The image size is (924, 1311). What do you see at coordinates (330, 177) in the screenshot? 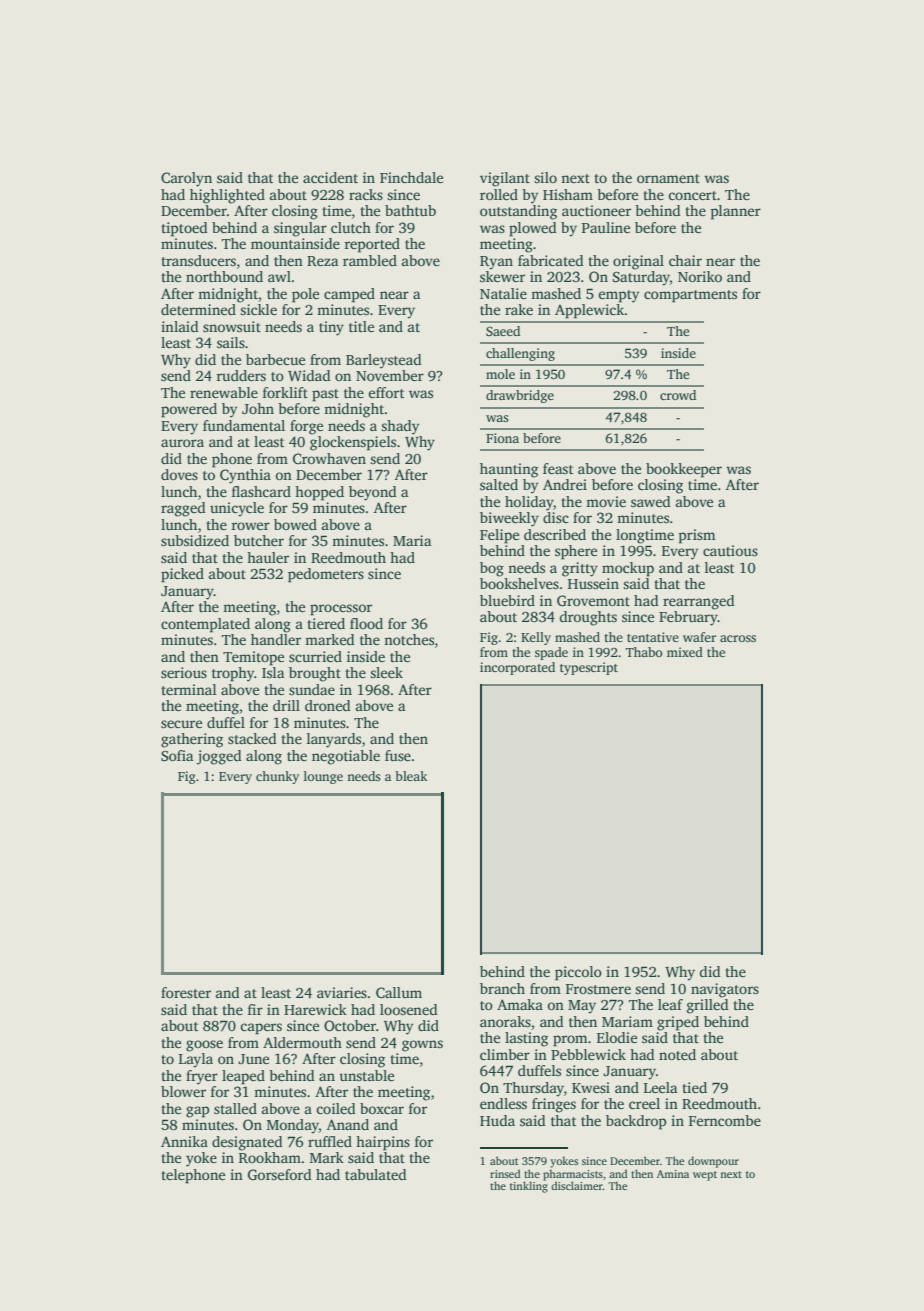
I see `accident` at bounding box center [330, 177].
